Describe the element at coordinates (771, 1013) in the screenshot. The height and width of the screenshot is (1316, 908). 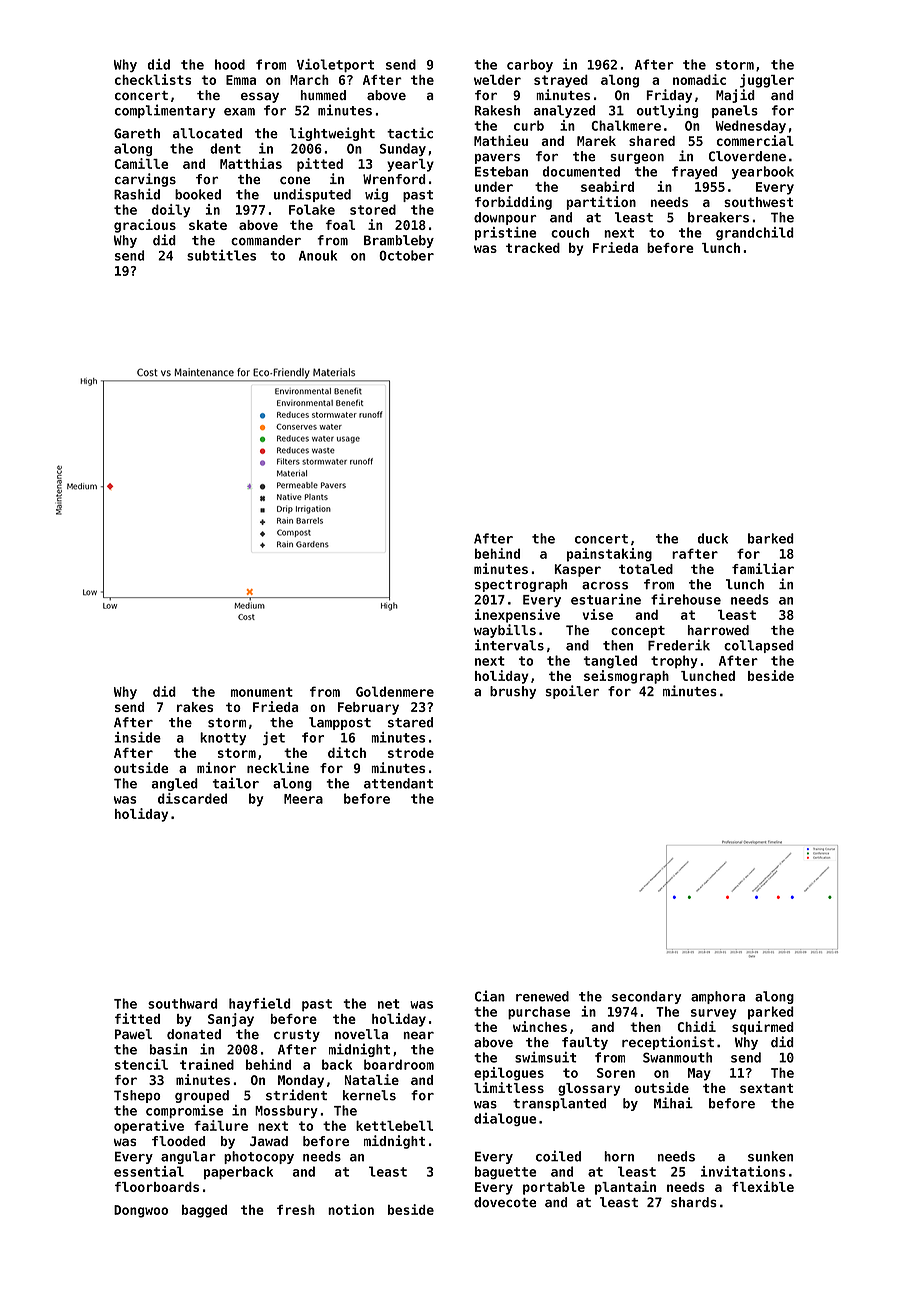
I see `parked` at that location.
